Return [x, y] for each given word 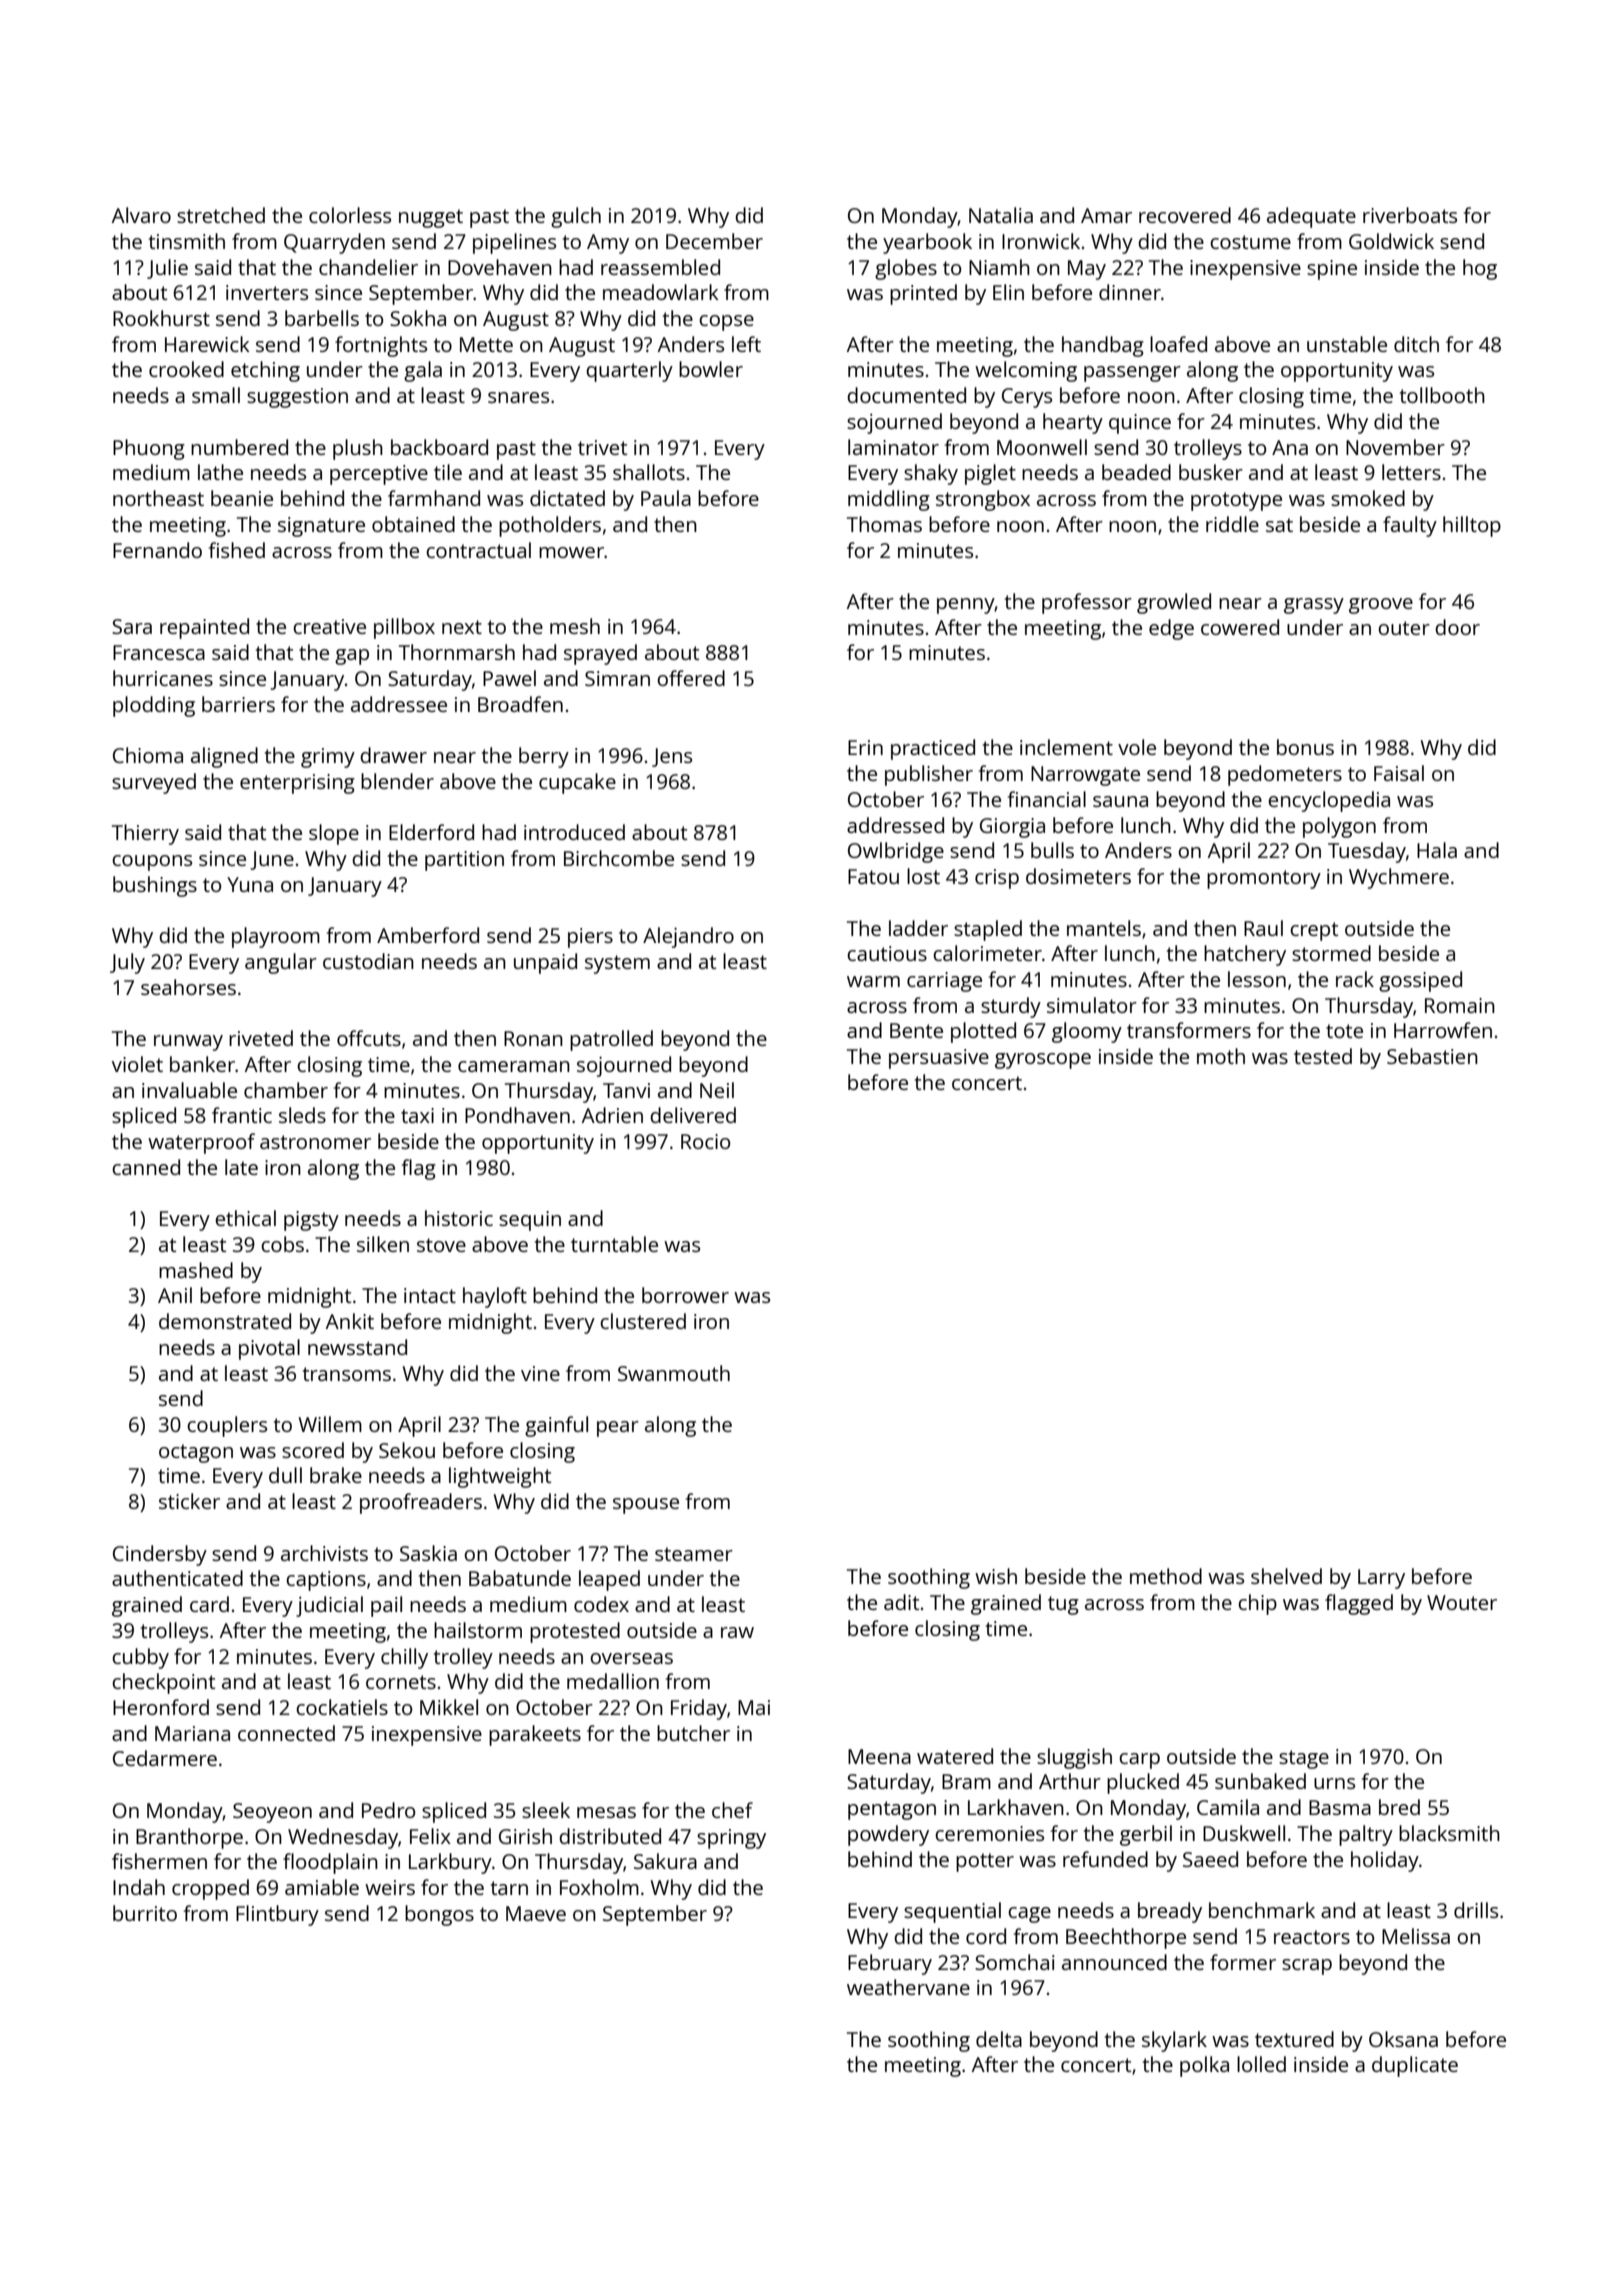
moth [1221, 1056]
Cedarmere [165, 1758]
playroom [276, 937]
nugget [431, 218]
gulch [576, 217]
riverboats [1410, 215]
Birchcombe [619, 858]
